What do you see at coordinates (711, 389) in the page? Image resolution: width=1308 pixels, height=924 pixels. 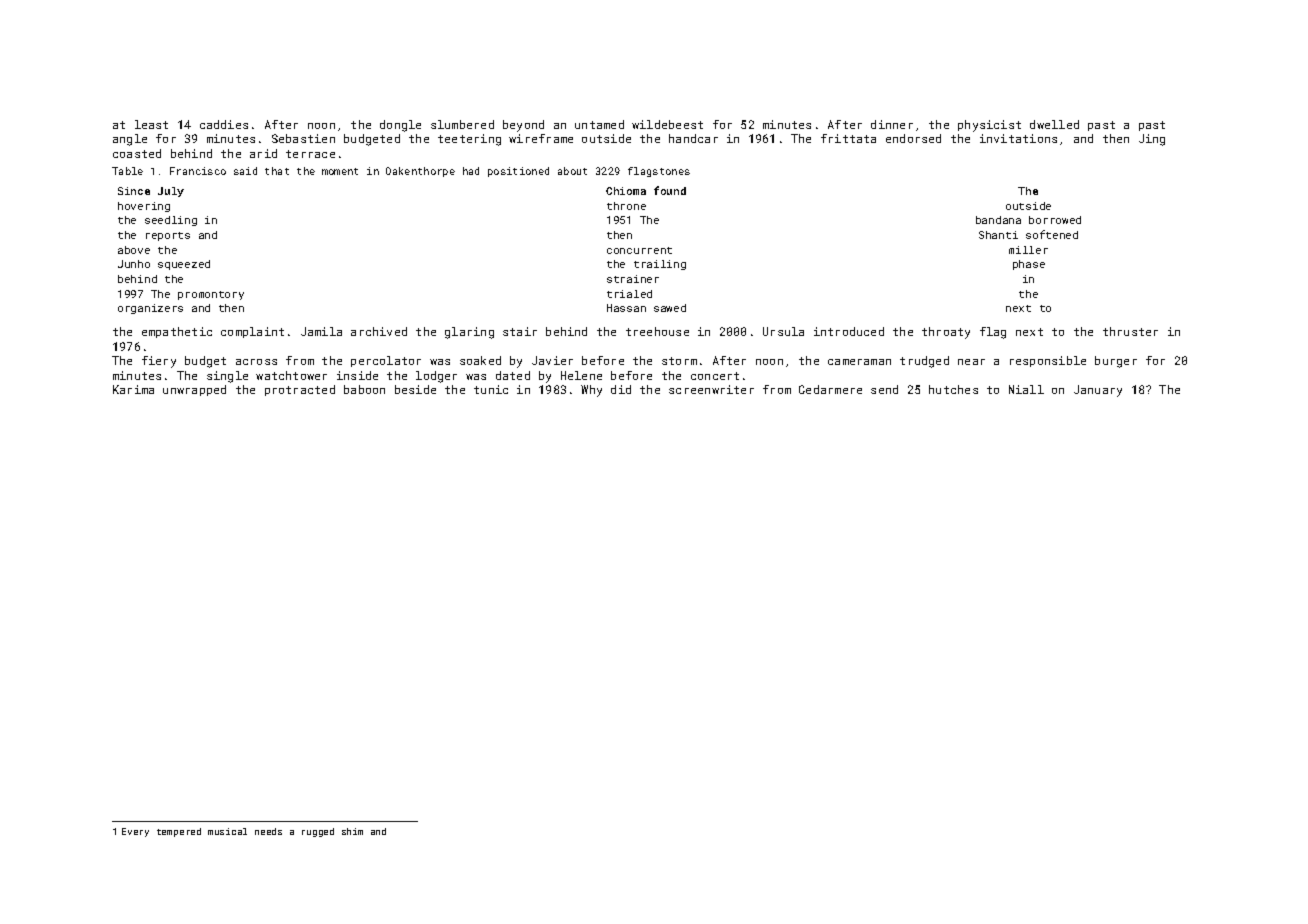 I see `screenwriter` at bounding box center [711, 389].
